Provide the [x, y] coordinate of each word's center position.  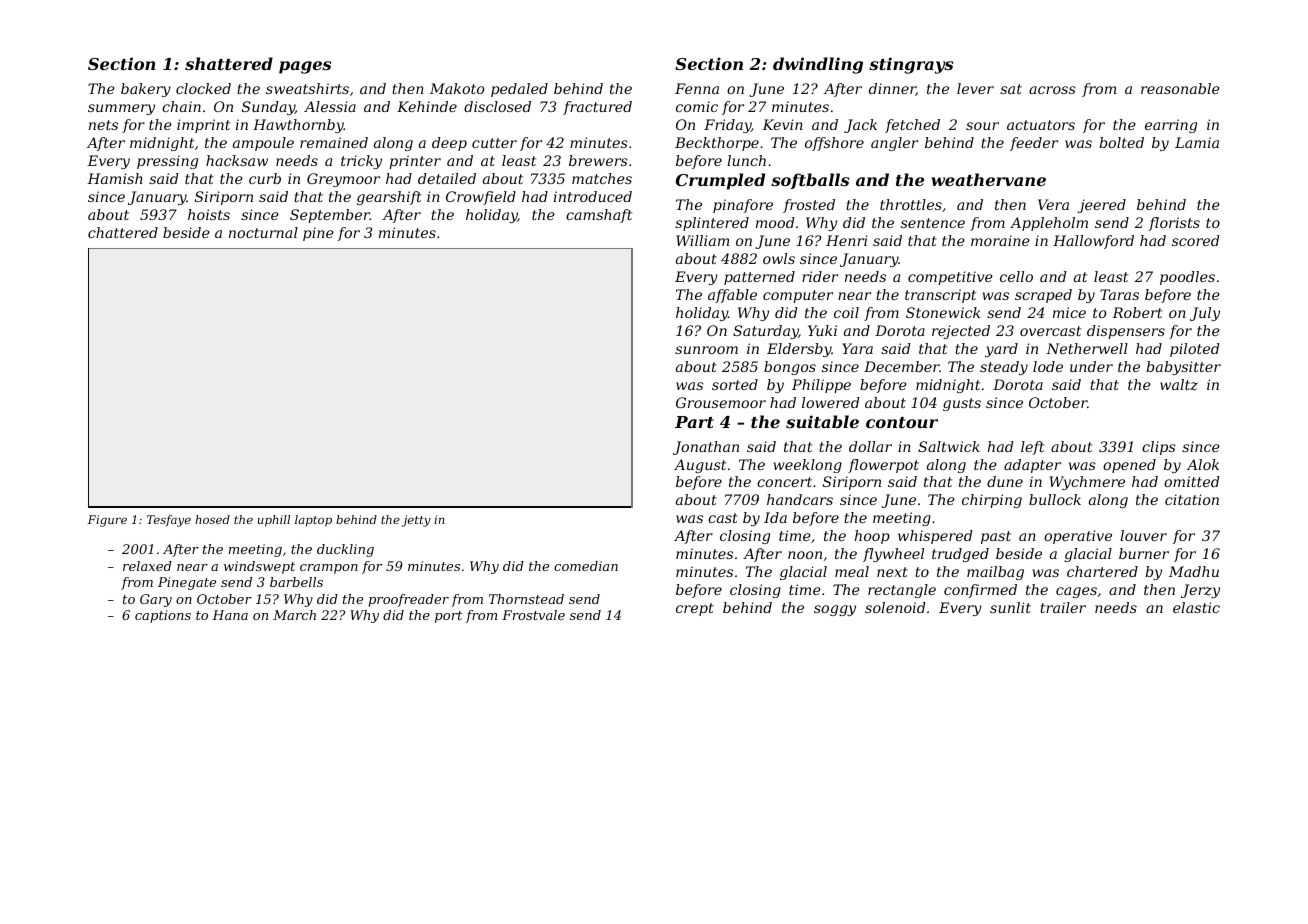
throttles [911, 204]
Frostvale [533, 615]
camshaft [599, 216]
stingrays [911, 65]
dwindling [818, 65]
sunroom [706, 350]
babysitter [1183, 368]
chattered [123, 232]
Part [694, 422]
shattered [229, 63]
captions [163, 616]
